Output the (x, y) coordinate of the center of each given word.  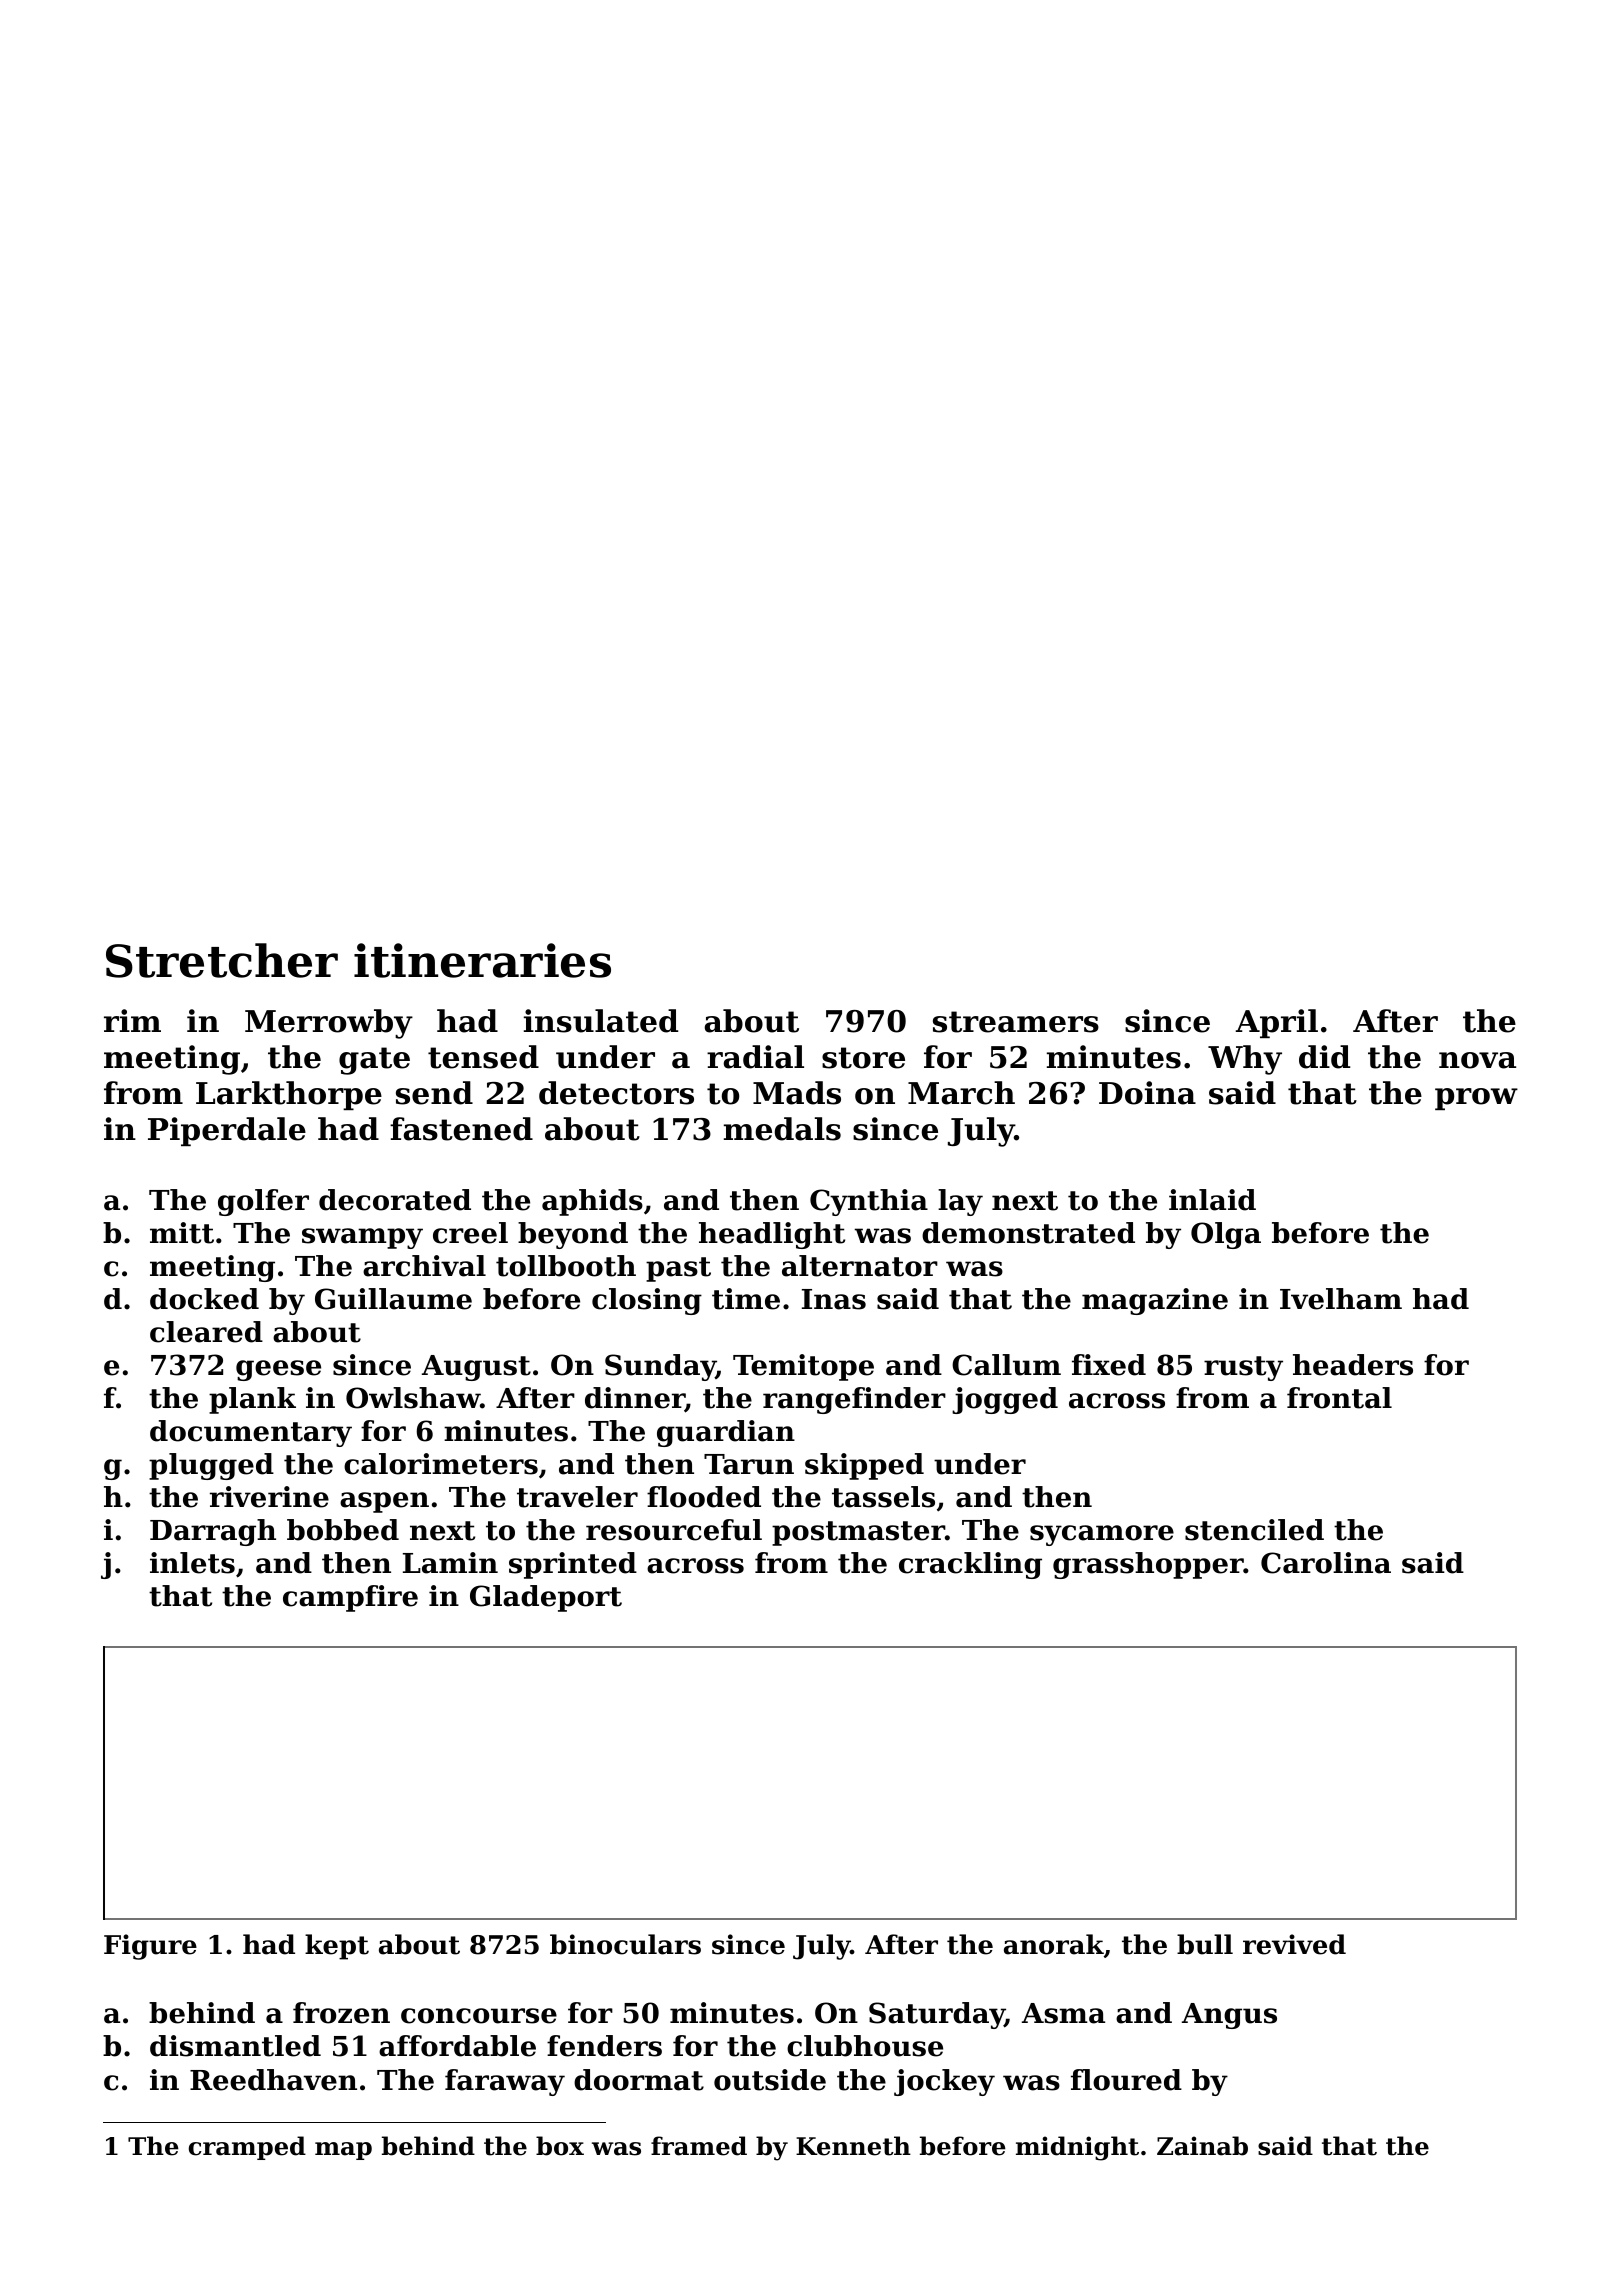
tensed (483, 1057)
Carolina (1326, 1563)
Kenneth (853, 2146)
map (343, 2151)
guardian (726, 1433)
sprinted (573, 1565)
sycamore (1102, 1535)
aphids (592, 1202)
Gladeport (546, 1598)
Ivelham (1341, 1299)
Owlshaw (413, 1398)
